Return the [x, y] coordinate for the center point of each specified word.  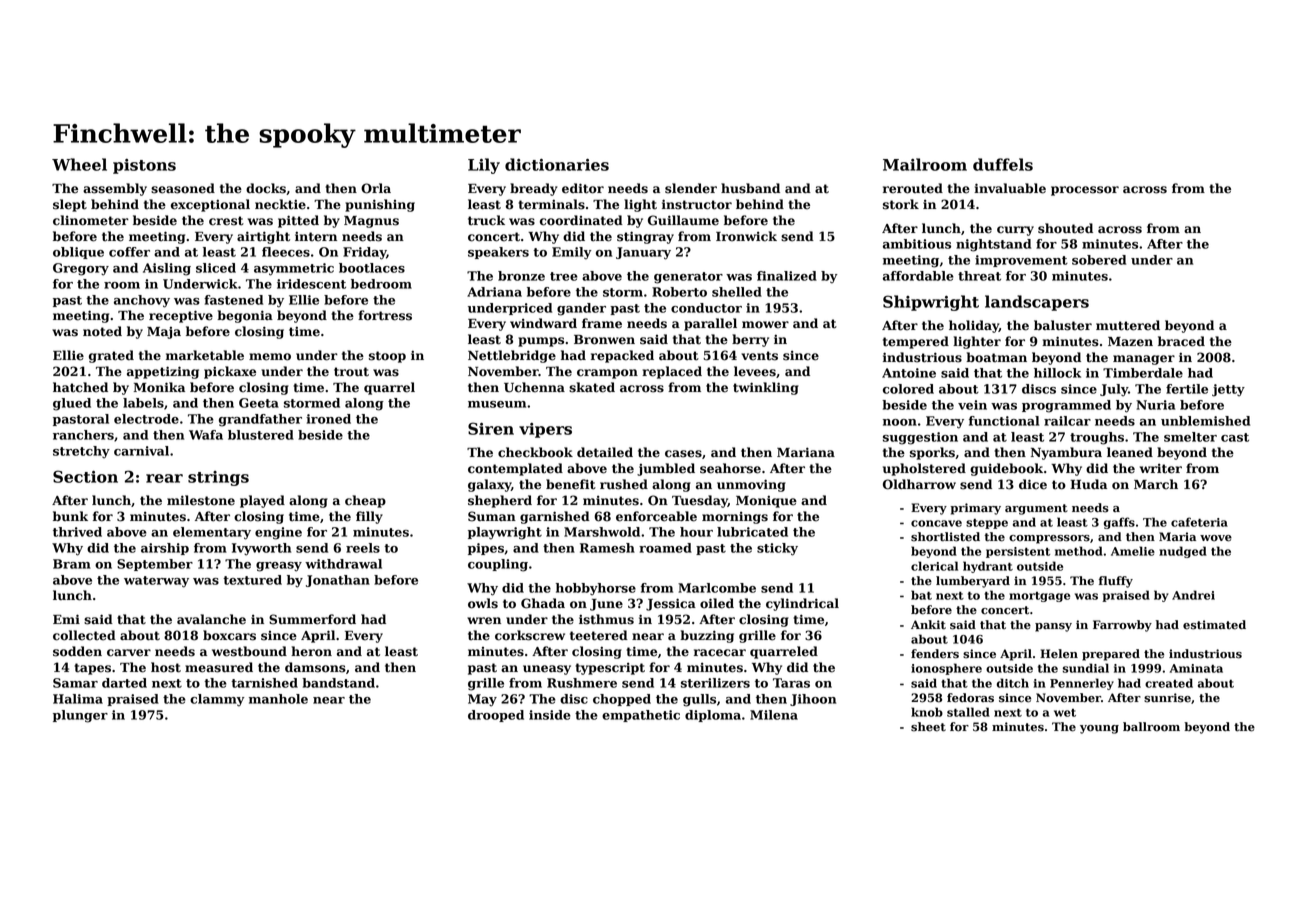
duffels [1003, 164]
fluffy [1116, 582]
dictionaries [557, 164]
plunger [80, 716]
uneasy [547, 670]
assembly [115, 189]
